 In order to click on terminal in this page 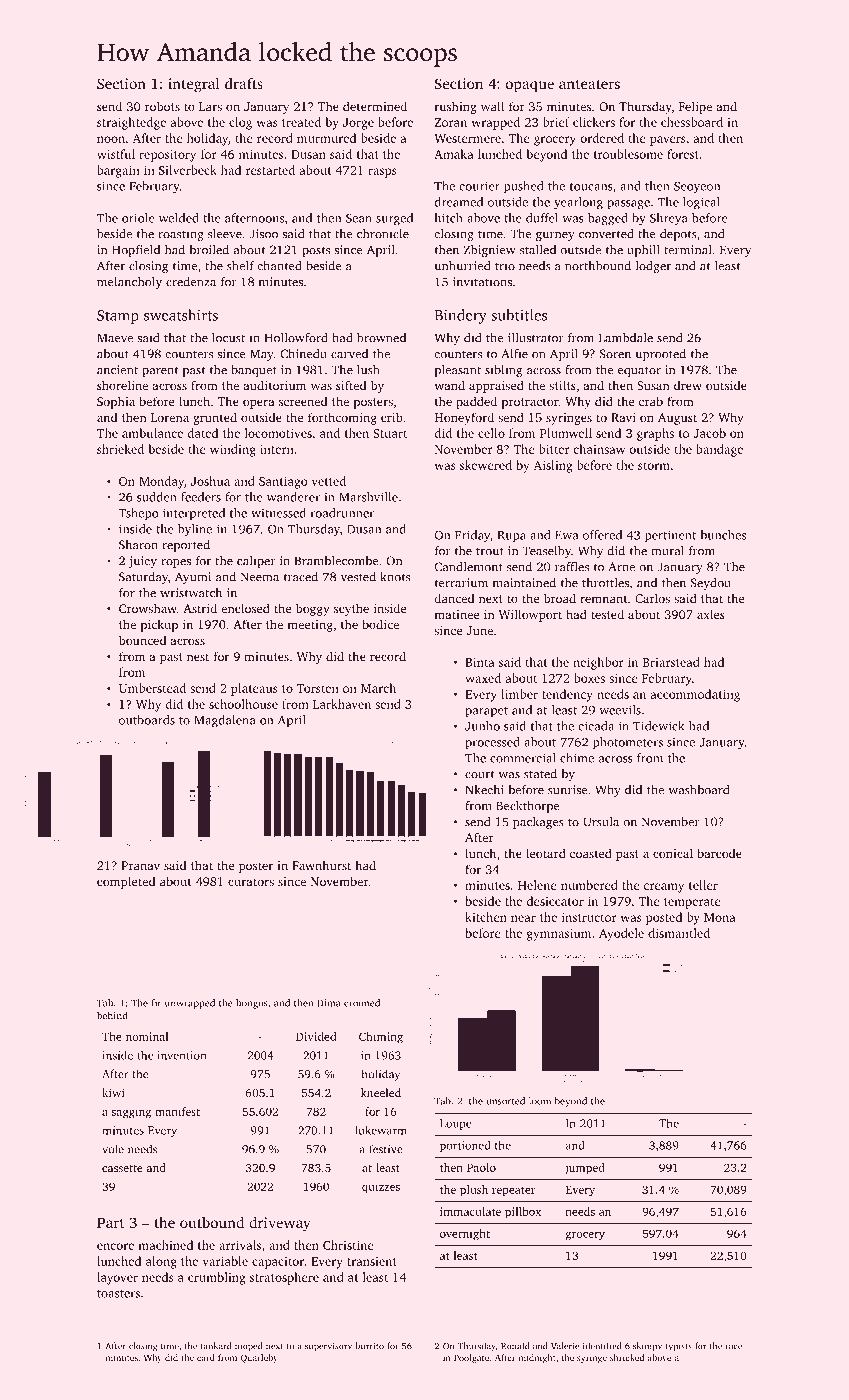, I will do `click(687, 250)`.
